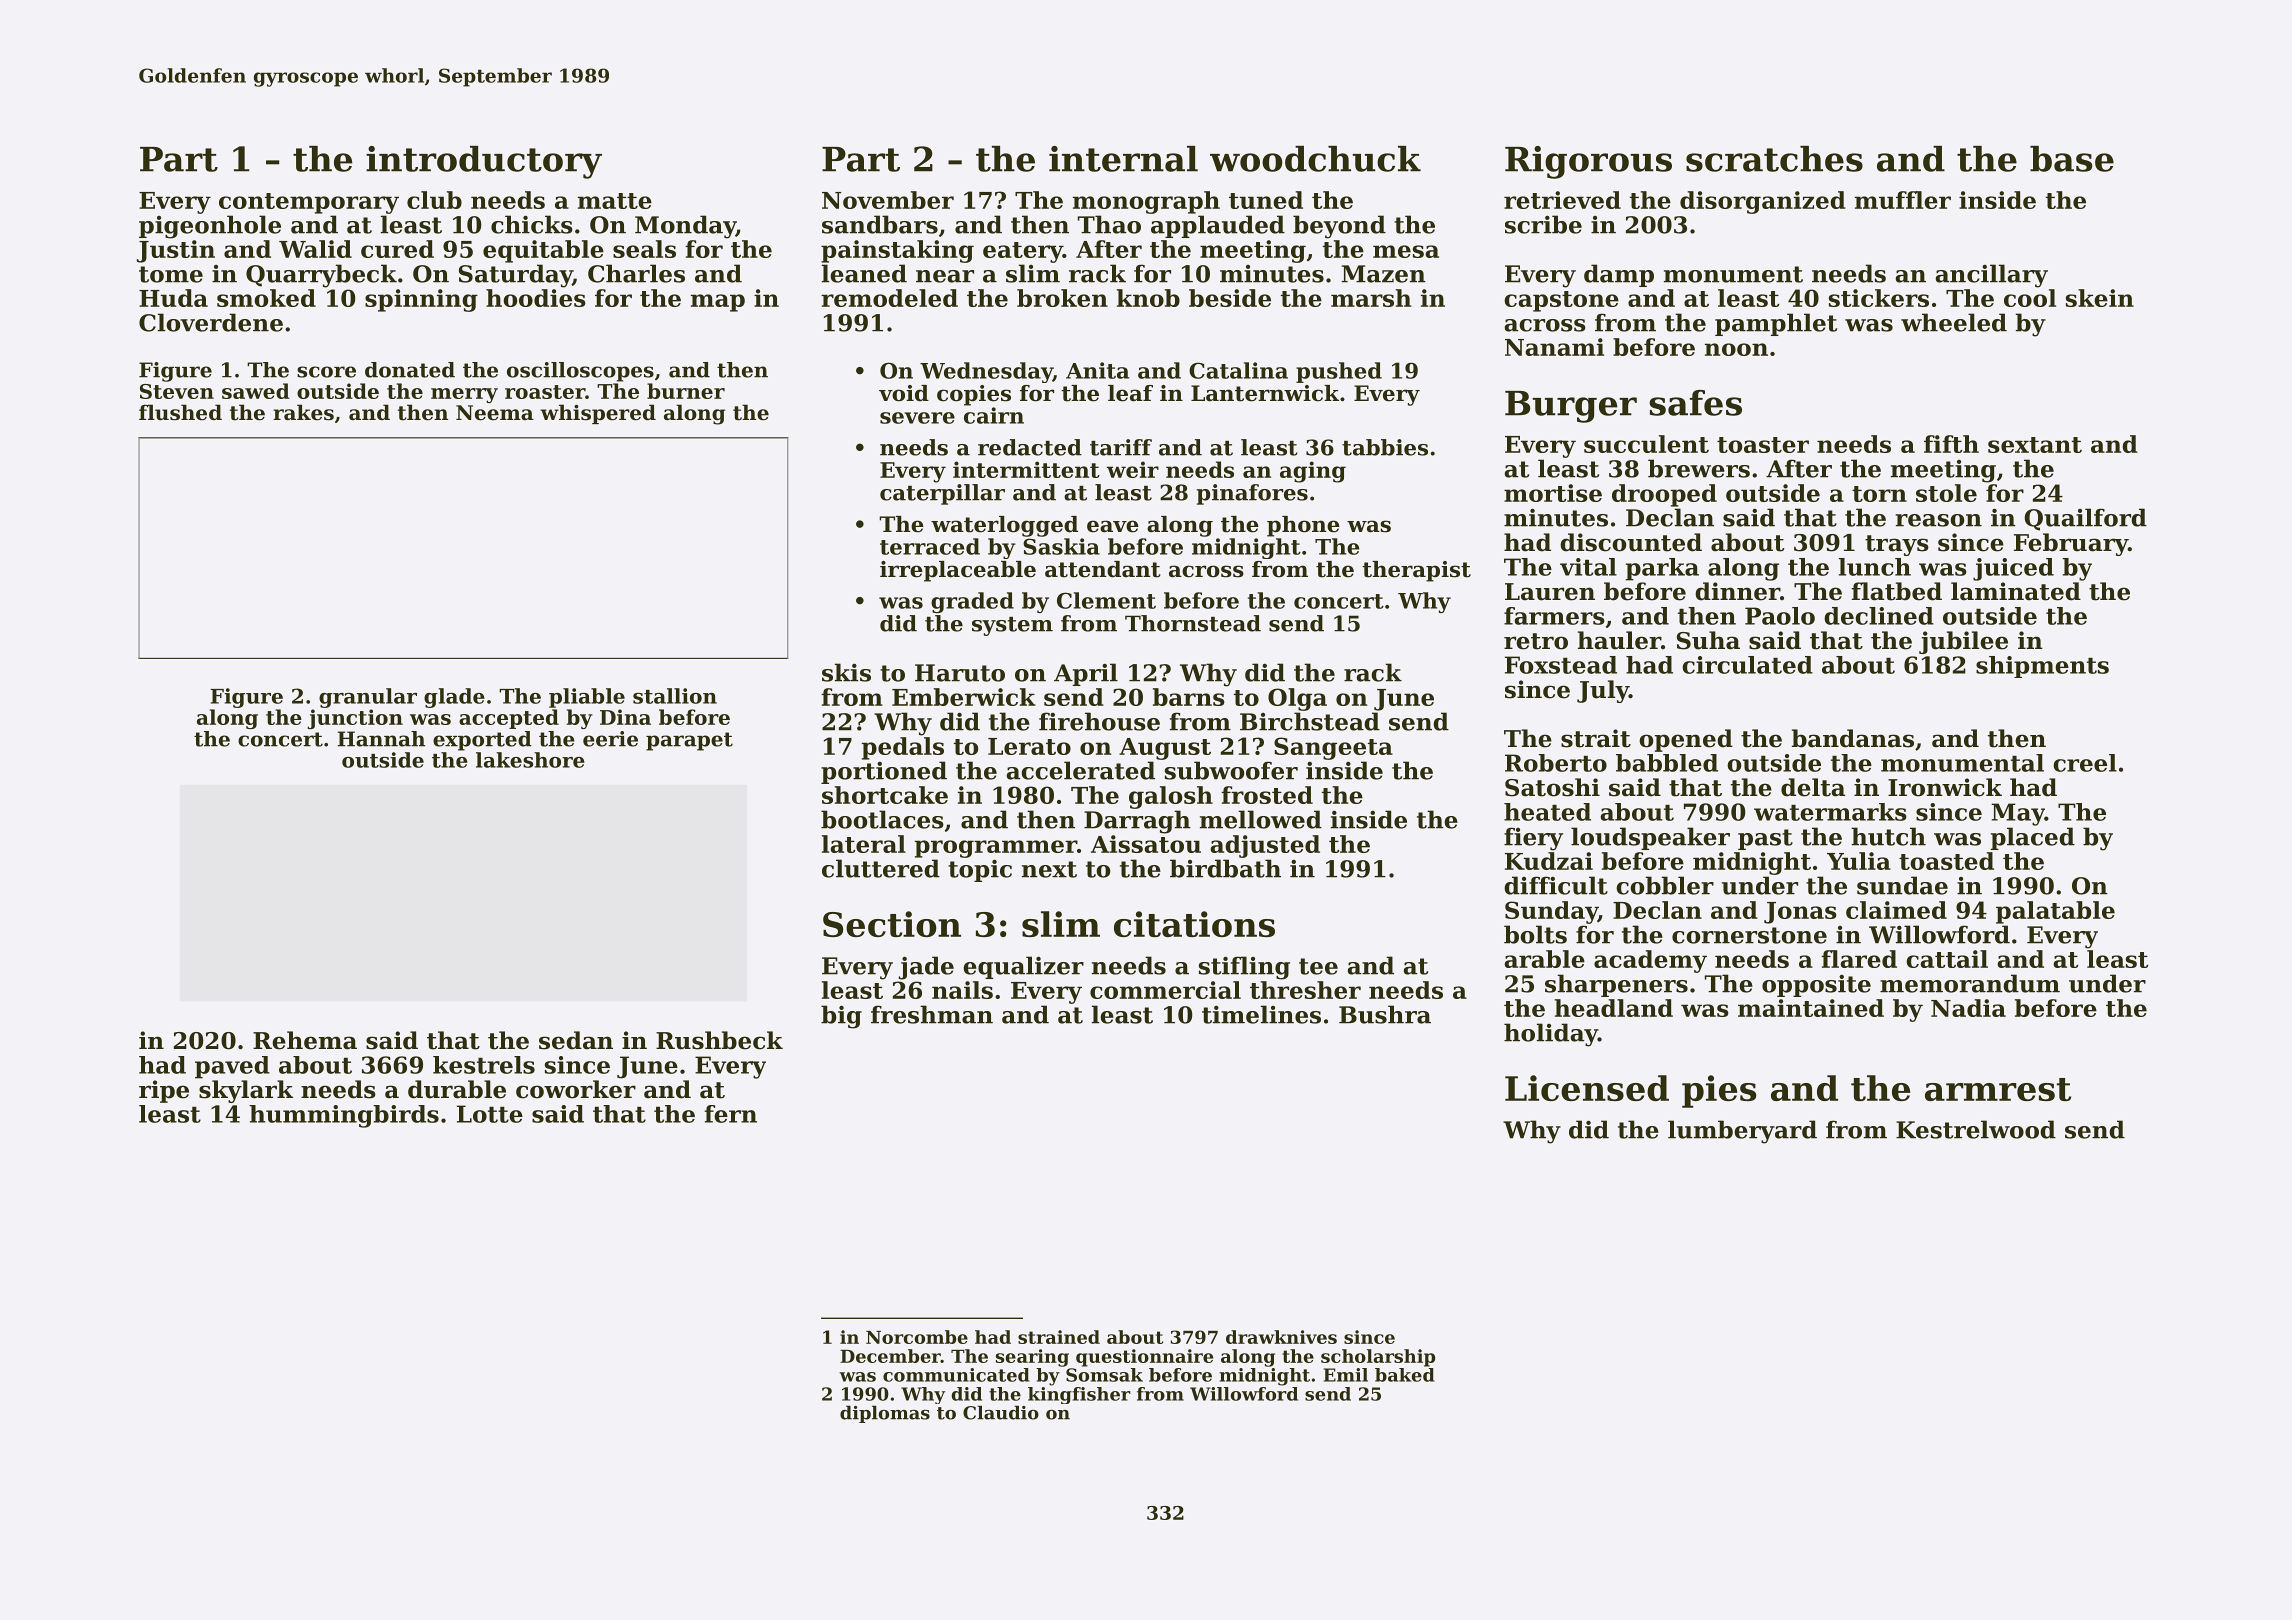  What do you see at coordinates (1123, 159) in the screenshot?
I see `internal` at bounding box center [1123, 159].
